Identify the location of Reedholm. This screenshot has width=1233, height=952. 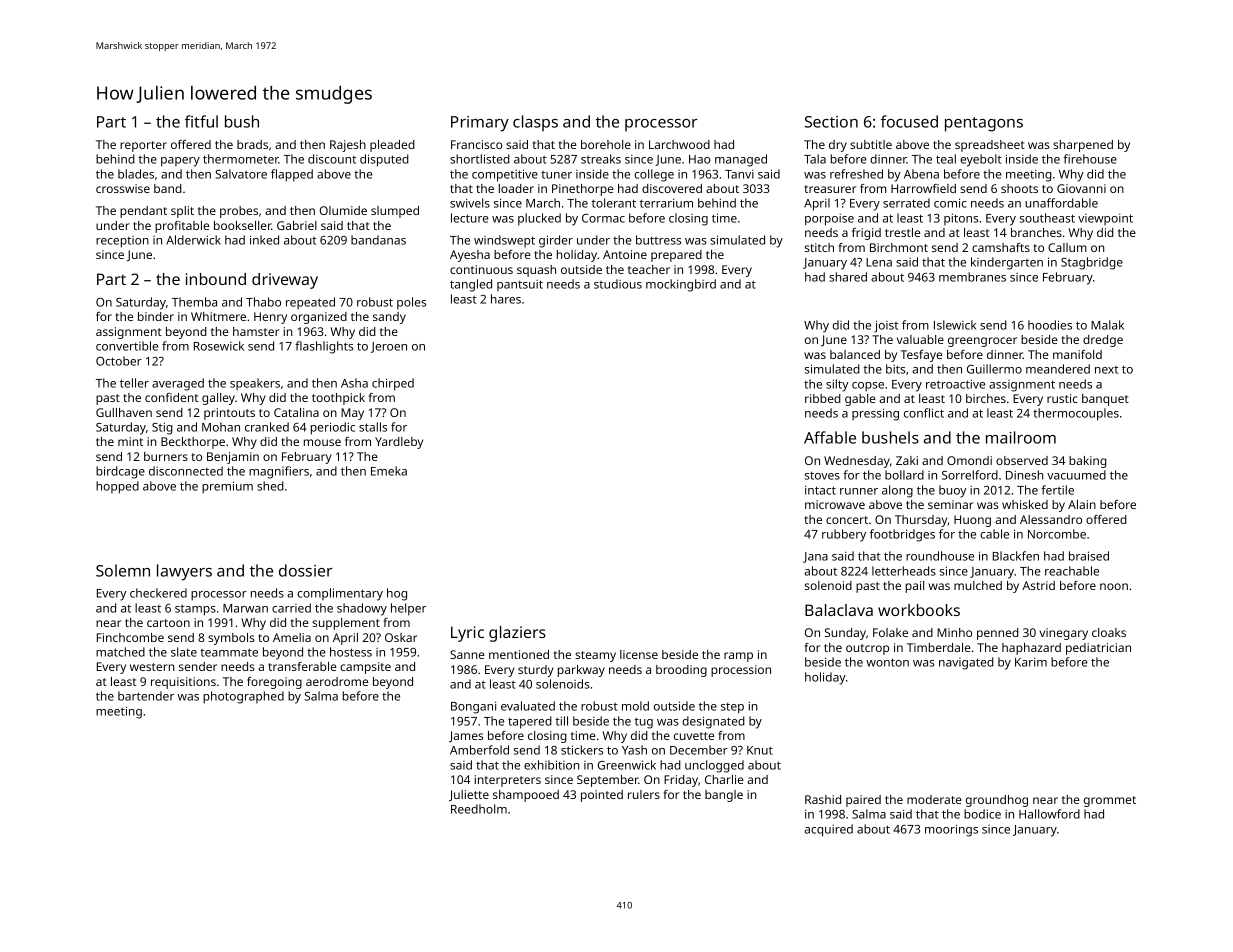
(479, 809).
